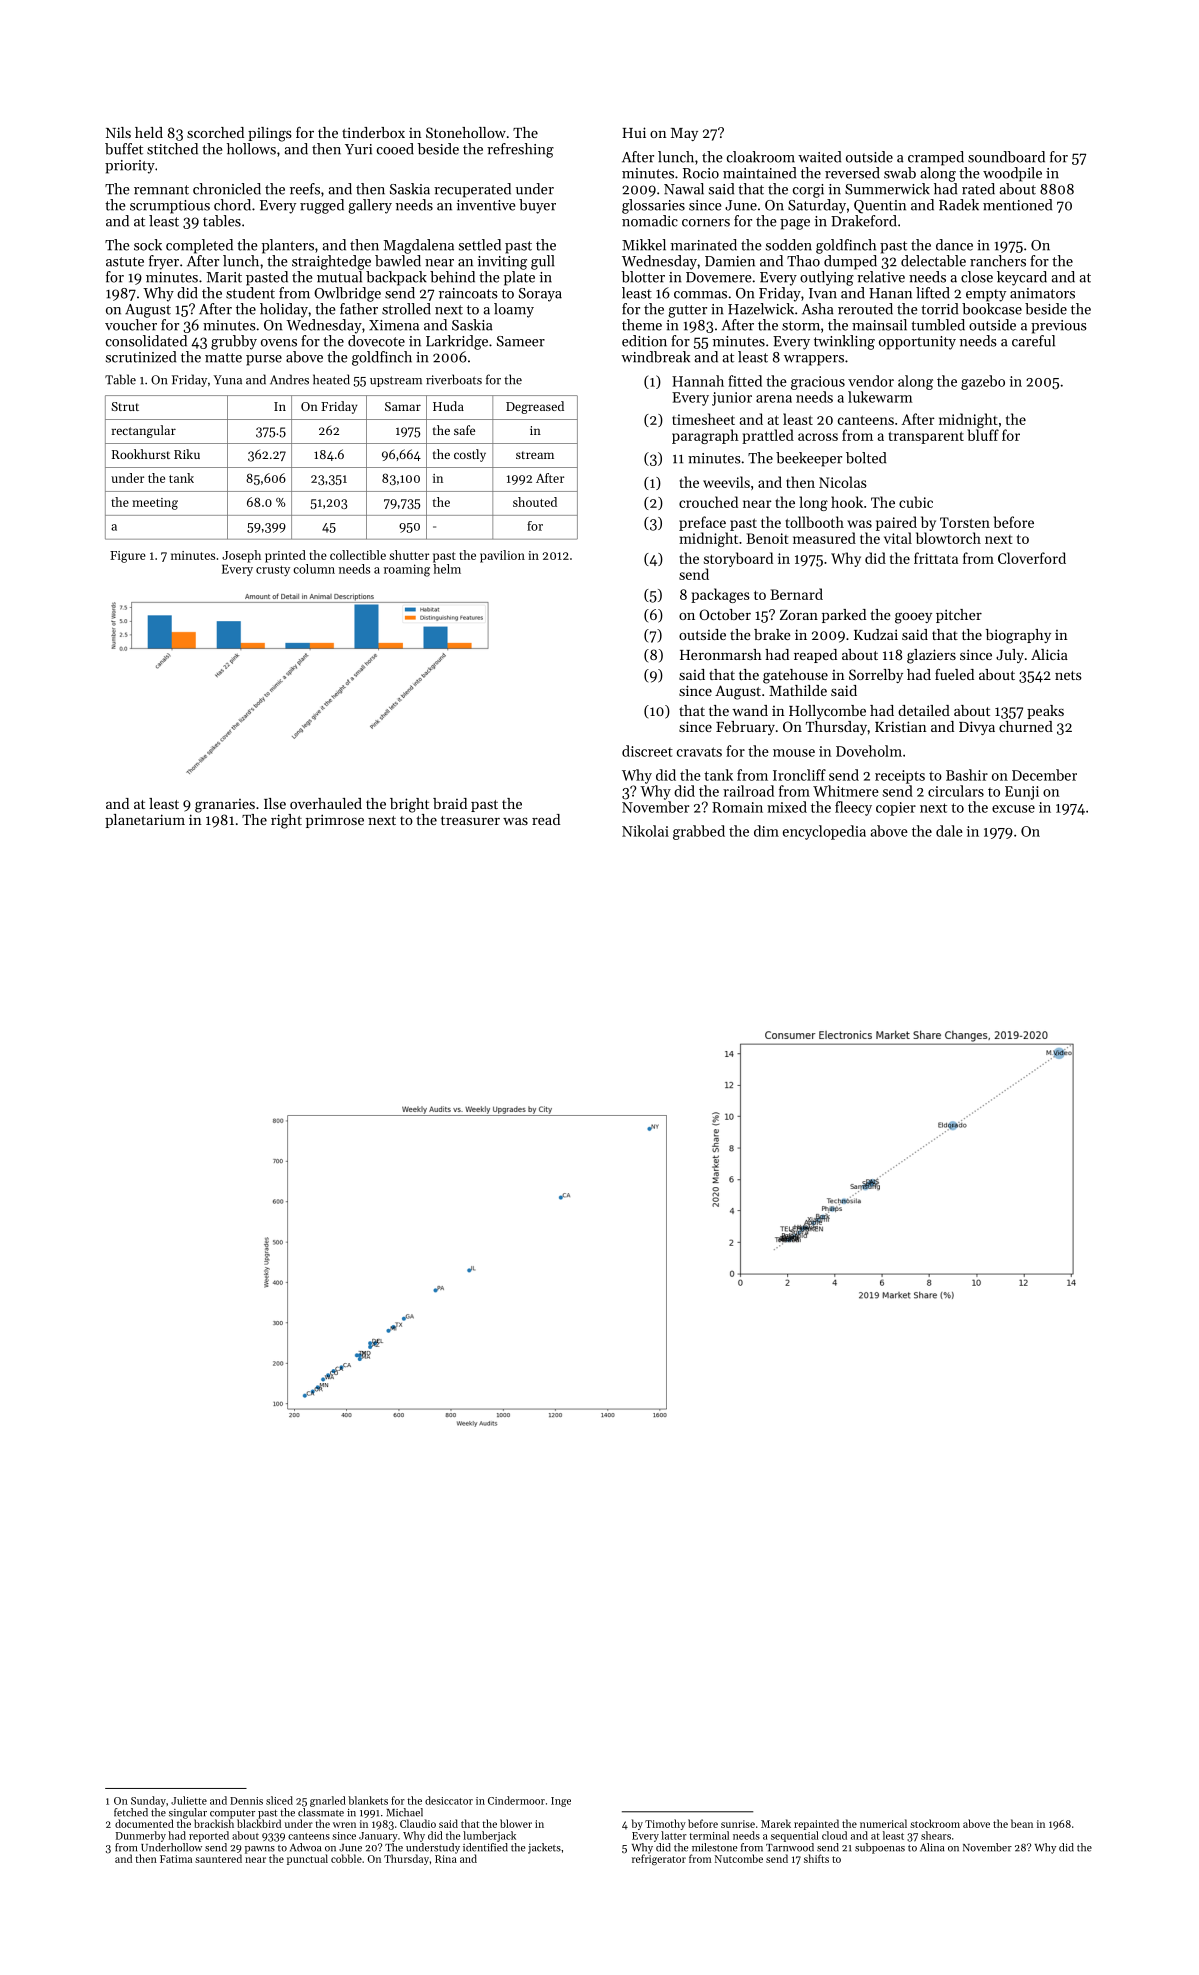 The image size is (1199, 1975). I want to click on shifts, so click(816, 1858).
